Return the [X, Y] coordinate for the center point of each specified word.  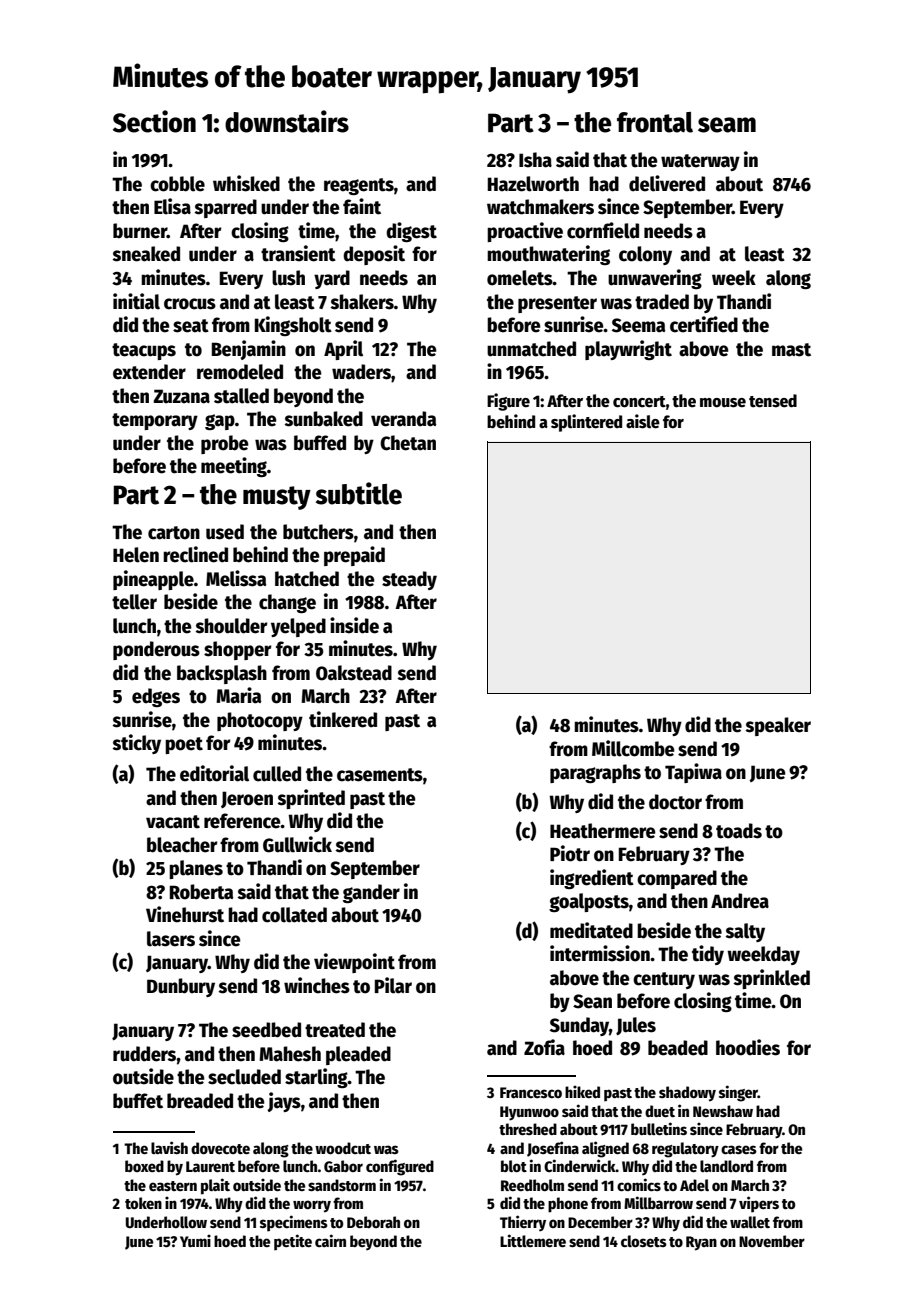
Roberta [201, 892]
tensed [773, 401]
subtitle [359, 493]
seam [727, 125]
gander [371, 893]
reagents [359, 186]
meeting [234, 467]
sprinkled [771, 979]
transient [298, 253]
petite [293, 1242]
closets [644, 1241]
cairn [330, 1240]
